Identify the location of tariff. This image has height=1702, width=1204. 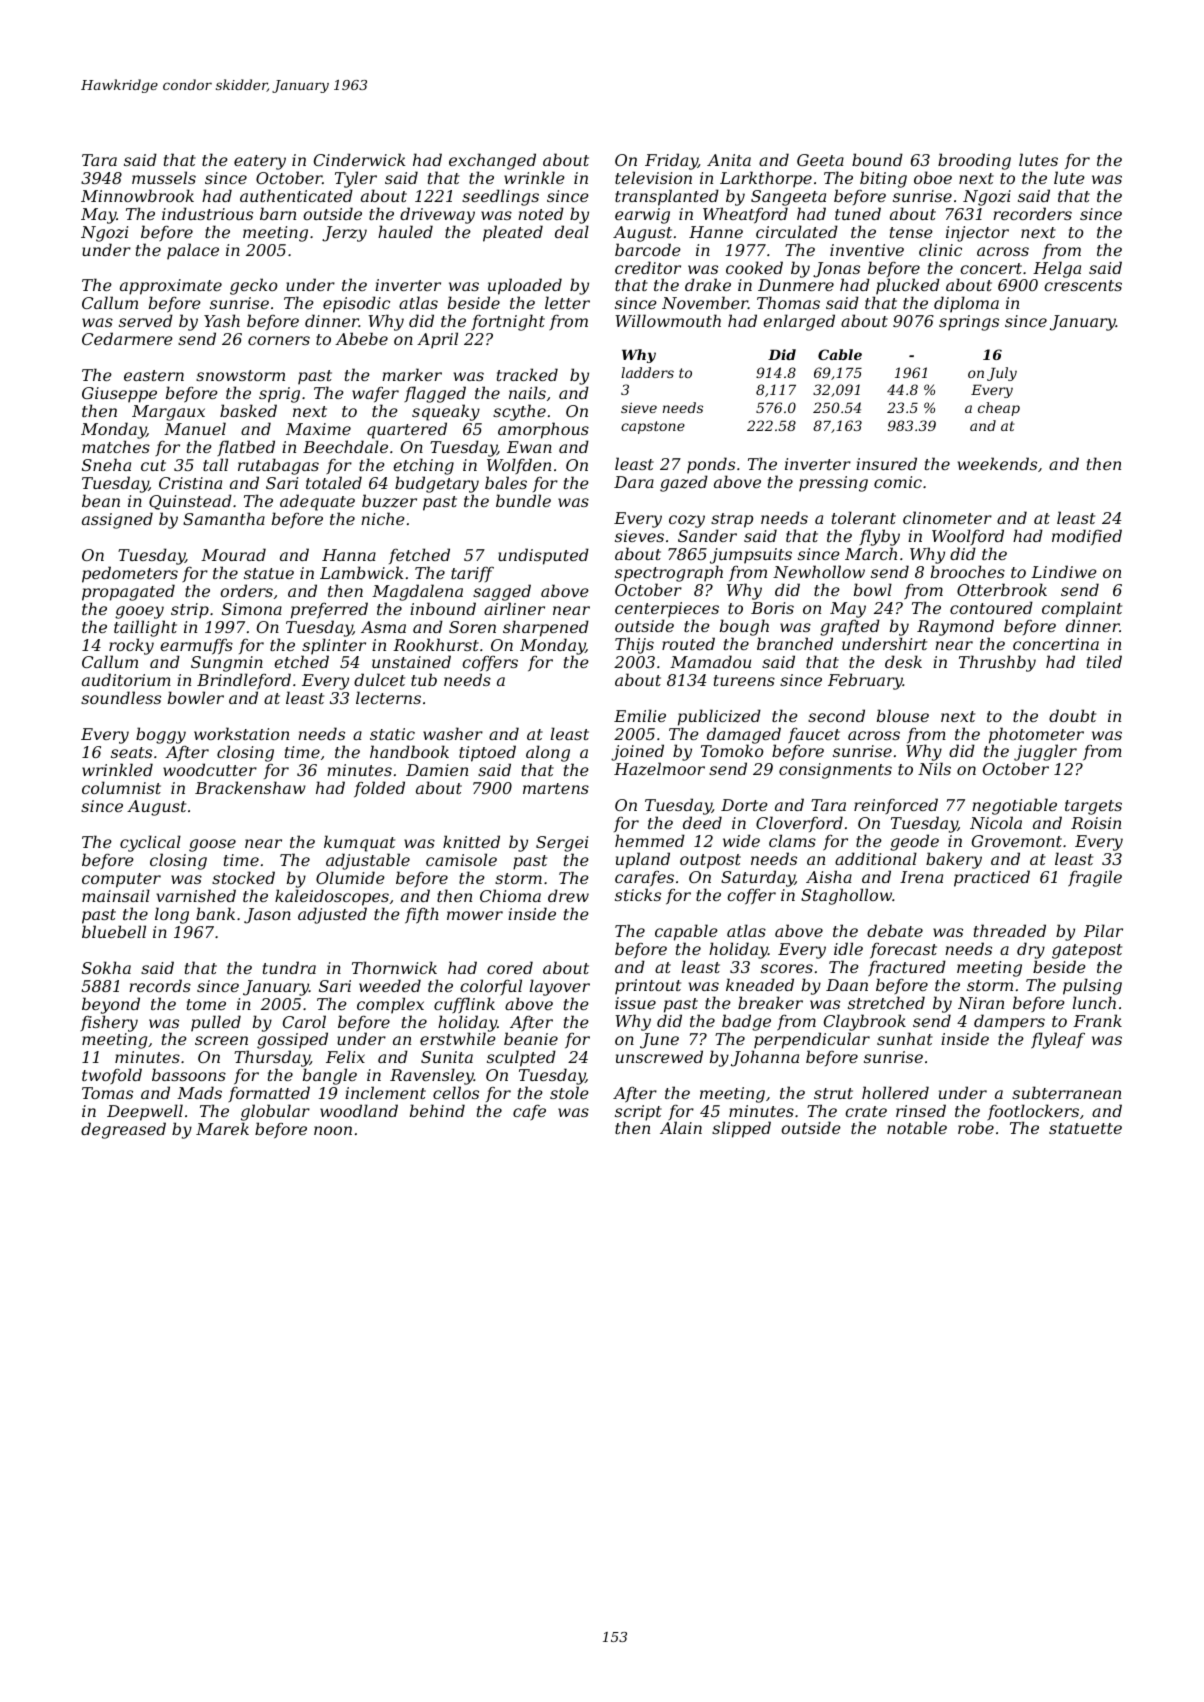
(472, 574).
